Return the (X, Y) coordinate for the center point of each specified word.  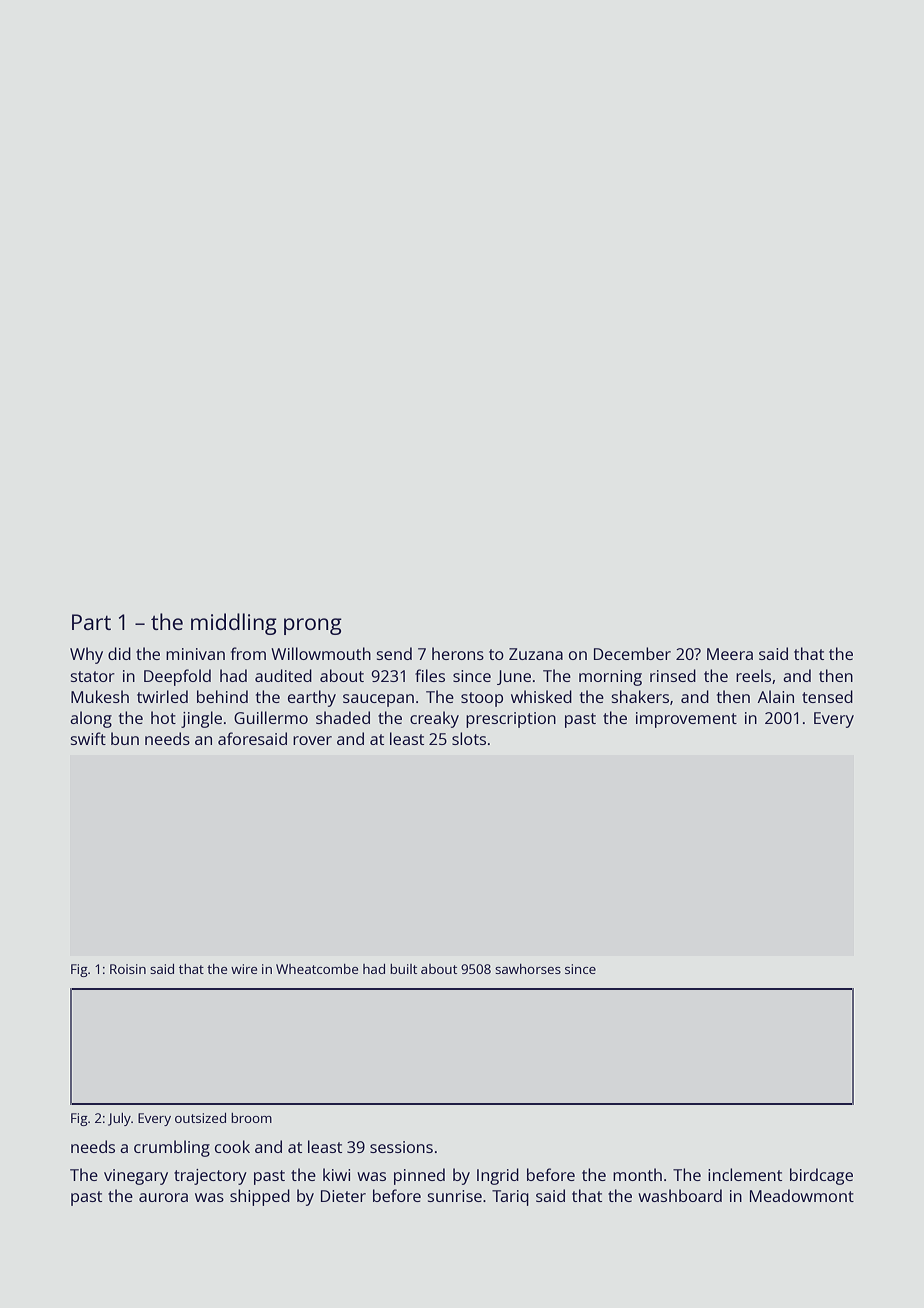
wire (244, 969)
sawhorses (528, 969)
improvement (686, 720)
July (119, 1119)
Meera (730, 654)
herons (458, 653)
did (119, 653)
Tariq (510, 1198)
